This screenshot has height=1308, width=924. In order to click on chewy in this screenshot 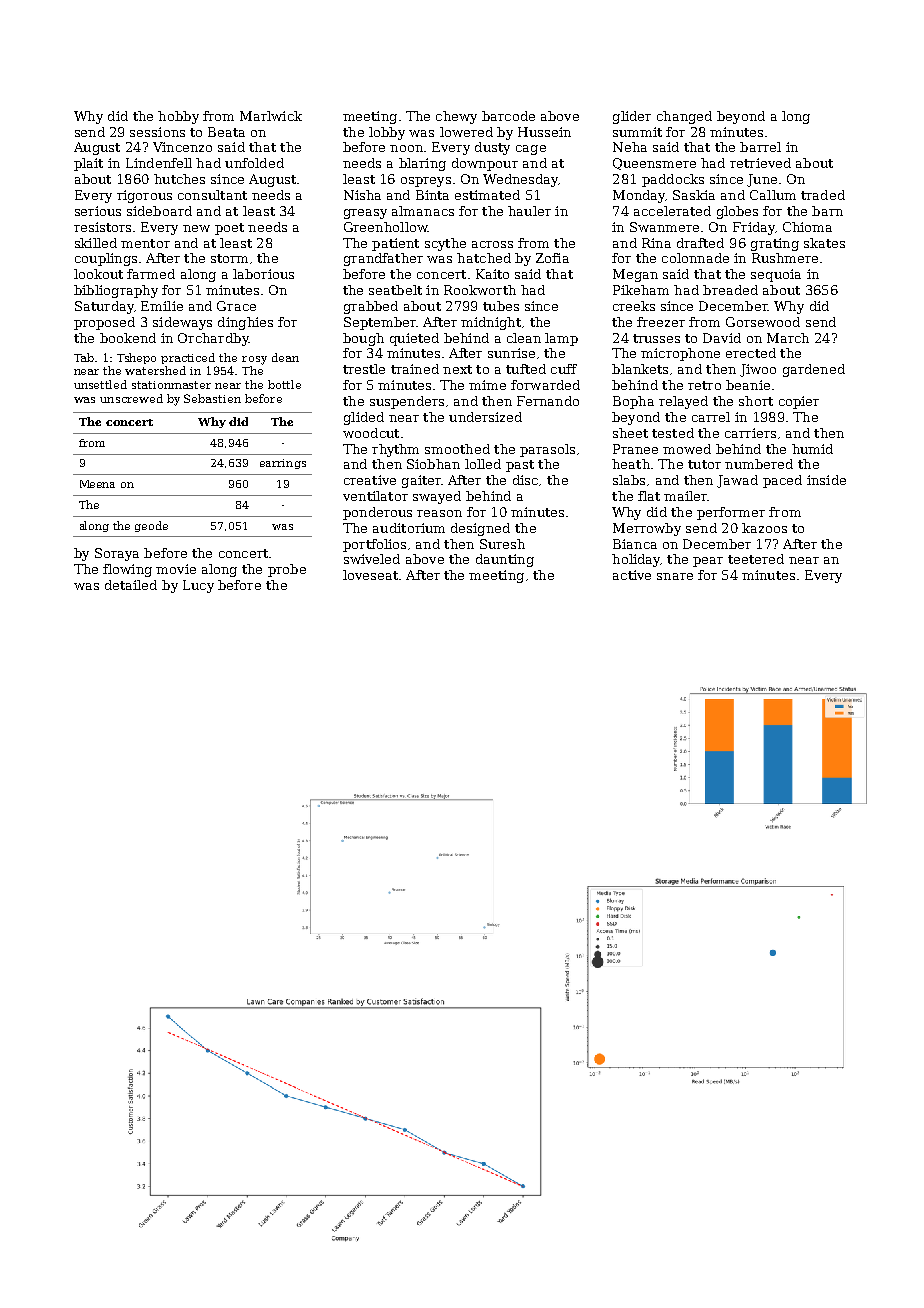, I will do `click(456, 117)`.
